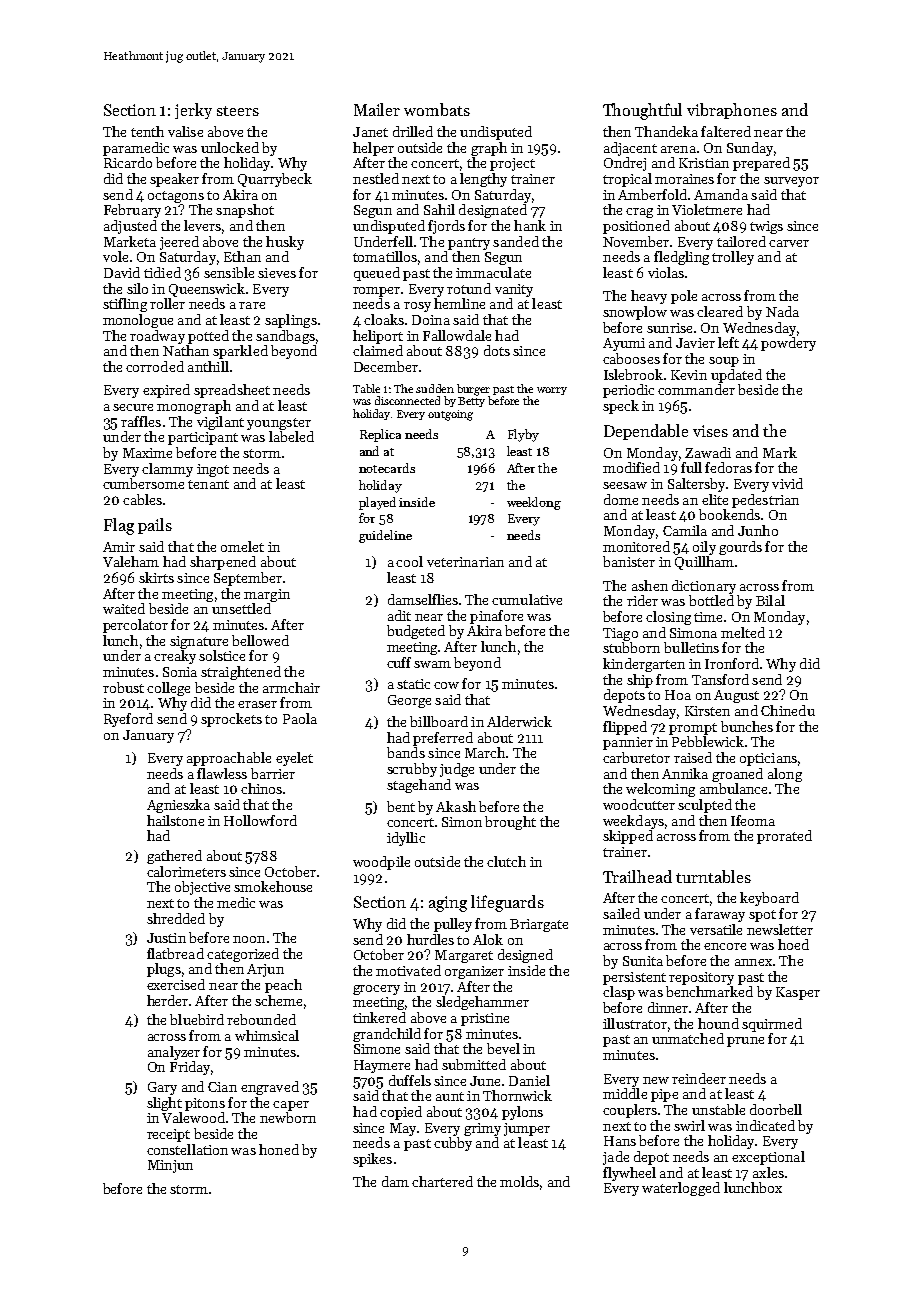 The image size is (924, 1308). I want to click on Junho, so click(758, 530).
